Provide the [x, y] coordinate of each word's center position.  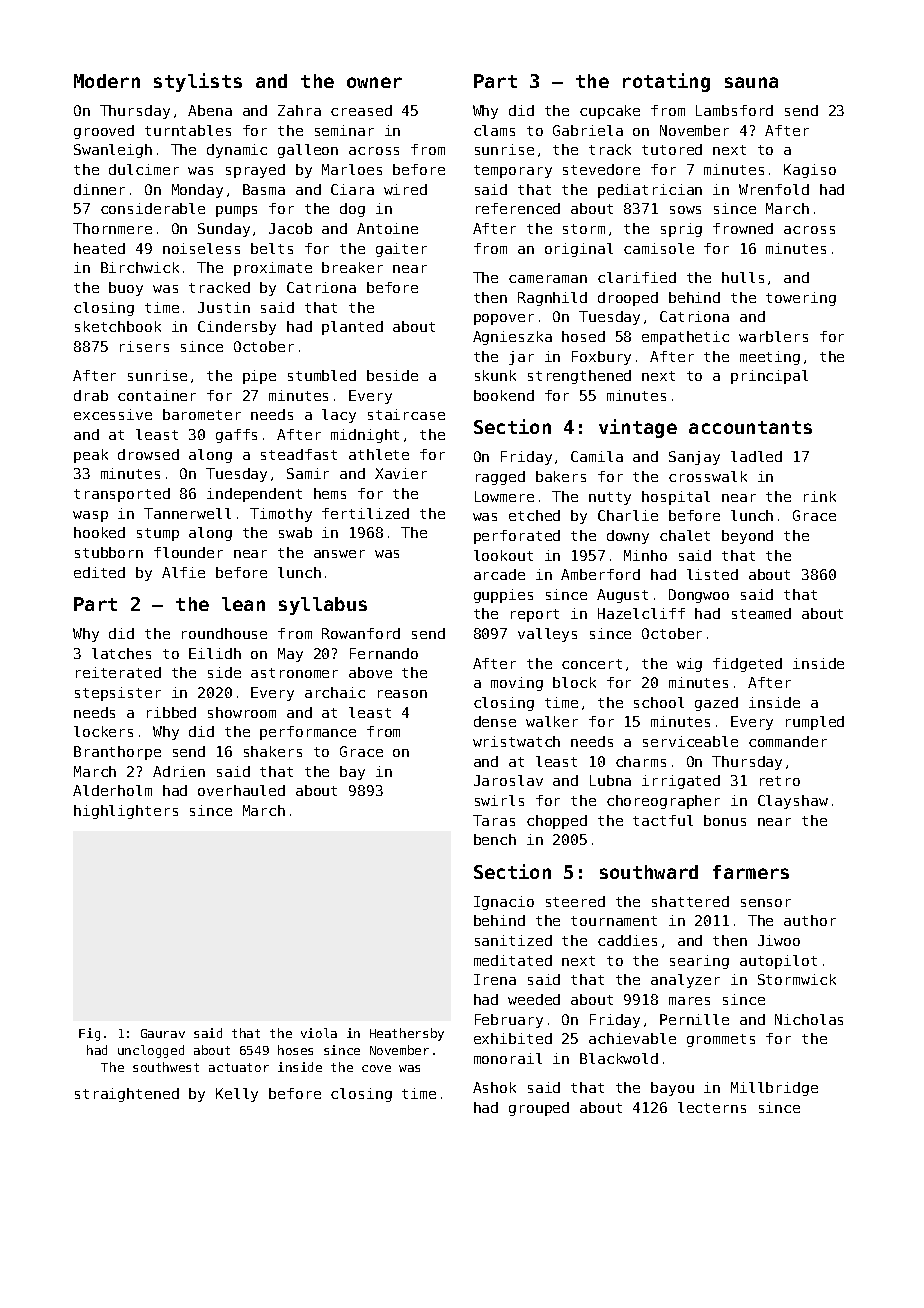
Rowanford [361, 633]
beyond [747, 537]
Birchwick [140, 267]
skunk [495, 375]
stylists [198, 82]
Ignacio [504, 903]
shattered [690, 901]
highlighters [126, 812]
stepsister [118, 694]
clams [494, 130]
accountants [750, 427]
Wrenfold [774, 189]
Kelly [237, 1095]
